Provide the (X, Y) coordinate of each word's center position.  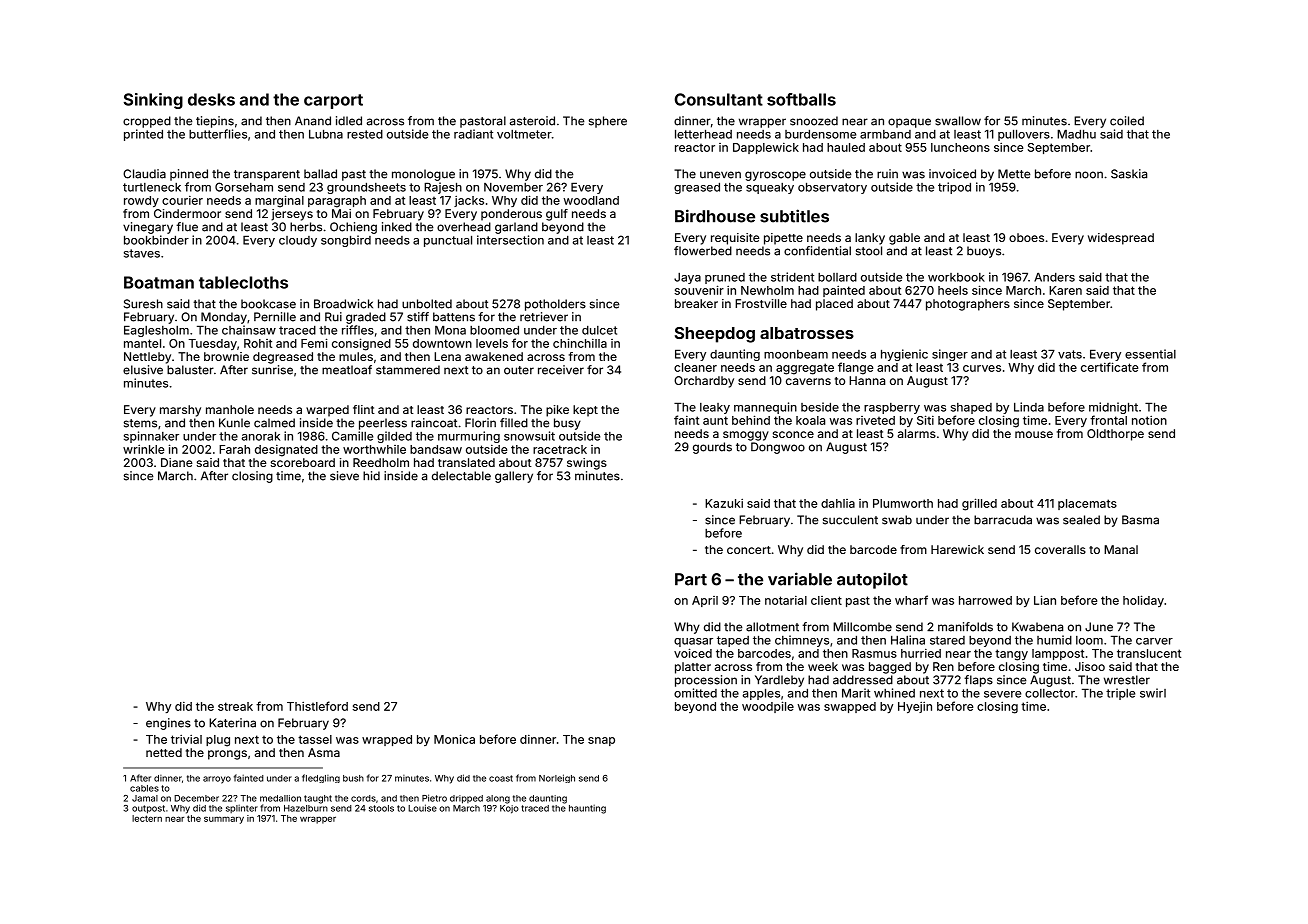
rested (365, 134)
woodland (591, 200)
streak (235, 706)
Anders (1054, 277)
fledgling (321, 778)
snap (601, 741)
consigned (361, 344)
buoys (984, 252)
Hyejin (915, 707)
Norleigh (557, 778)
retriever (544, 317)
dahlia (838, 503)
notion (1149, 420)
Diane (177, 462)
